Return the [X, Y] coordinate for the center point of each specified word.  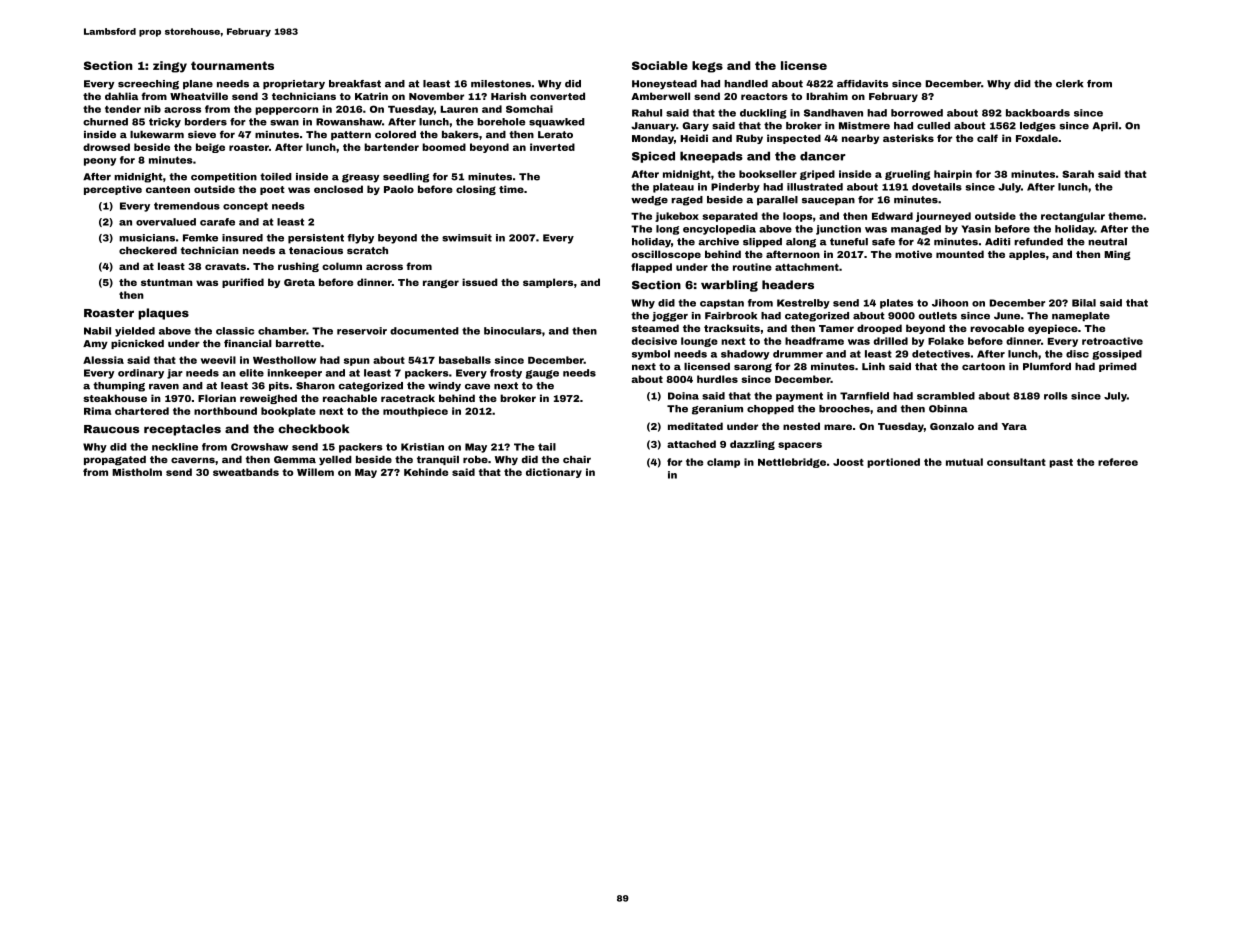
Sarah [1078, 174]
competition [224, 177]
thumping [119, 387]
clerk [1070, 84]
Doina [683, 396]
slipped [762, 242]
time [511, 189]
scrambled [946, 396]
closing [476, 190]
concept [245, 207]
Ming [1117, 255]
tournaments [232, 65]
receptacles [182, 430]
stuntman [167, 282]
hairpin [953, 175]
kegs [707, 67]
